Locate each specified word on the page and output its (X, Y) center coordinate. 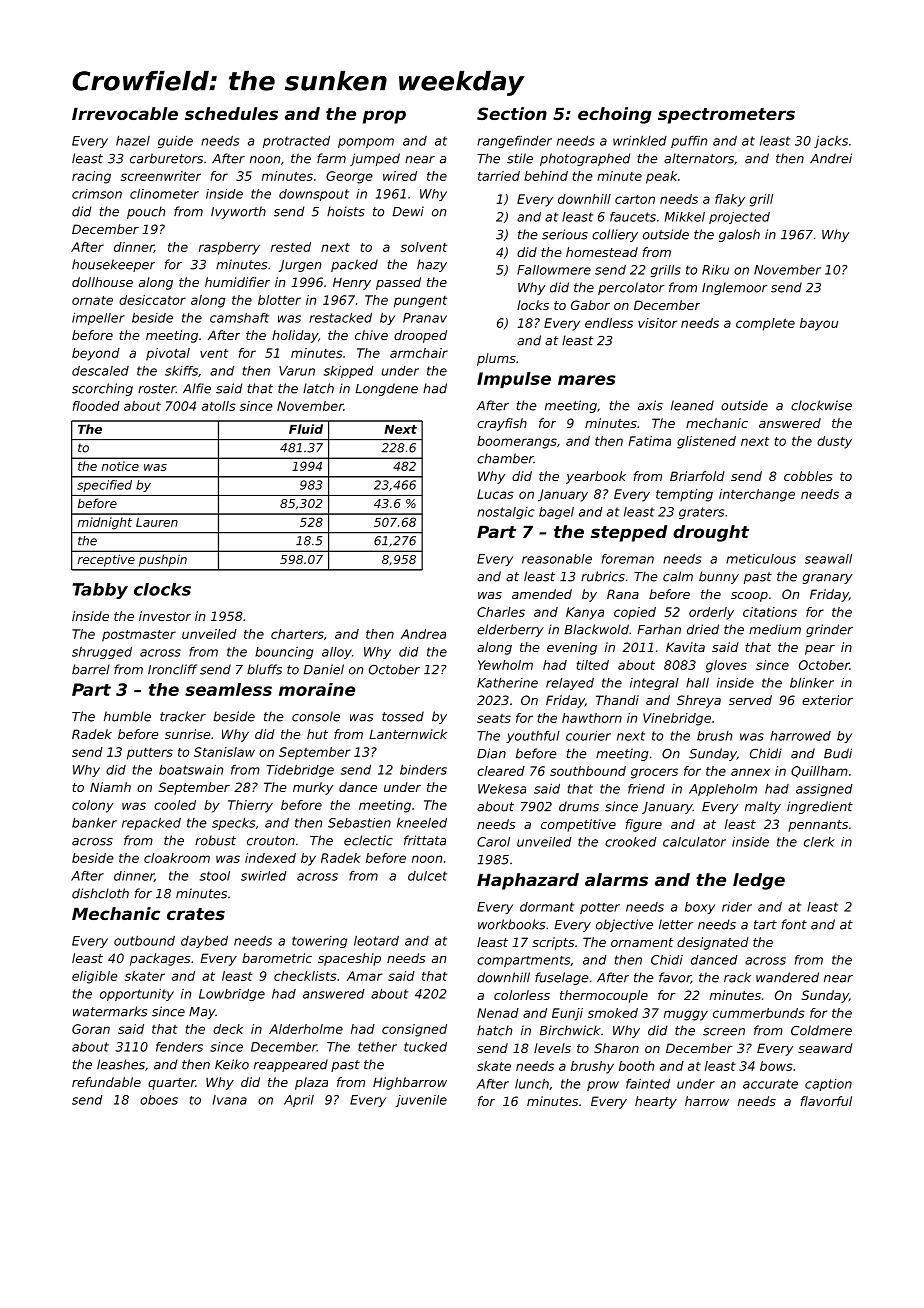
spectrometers (726, 116)
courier (588, 736)
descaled (100, 371)
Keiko (232, 1064)
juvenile (421, 1101)
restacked (340, 318)
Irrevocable (125, 113)
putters (150, 754)
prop (384, 117)
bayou (819, 324)
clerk (819, 842)
